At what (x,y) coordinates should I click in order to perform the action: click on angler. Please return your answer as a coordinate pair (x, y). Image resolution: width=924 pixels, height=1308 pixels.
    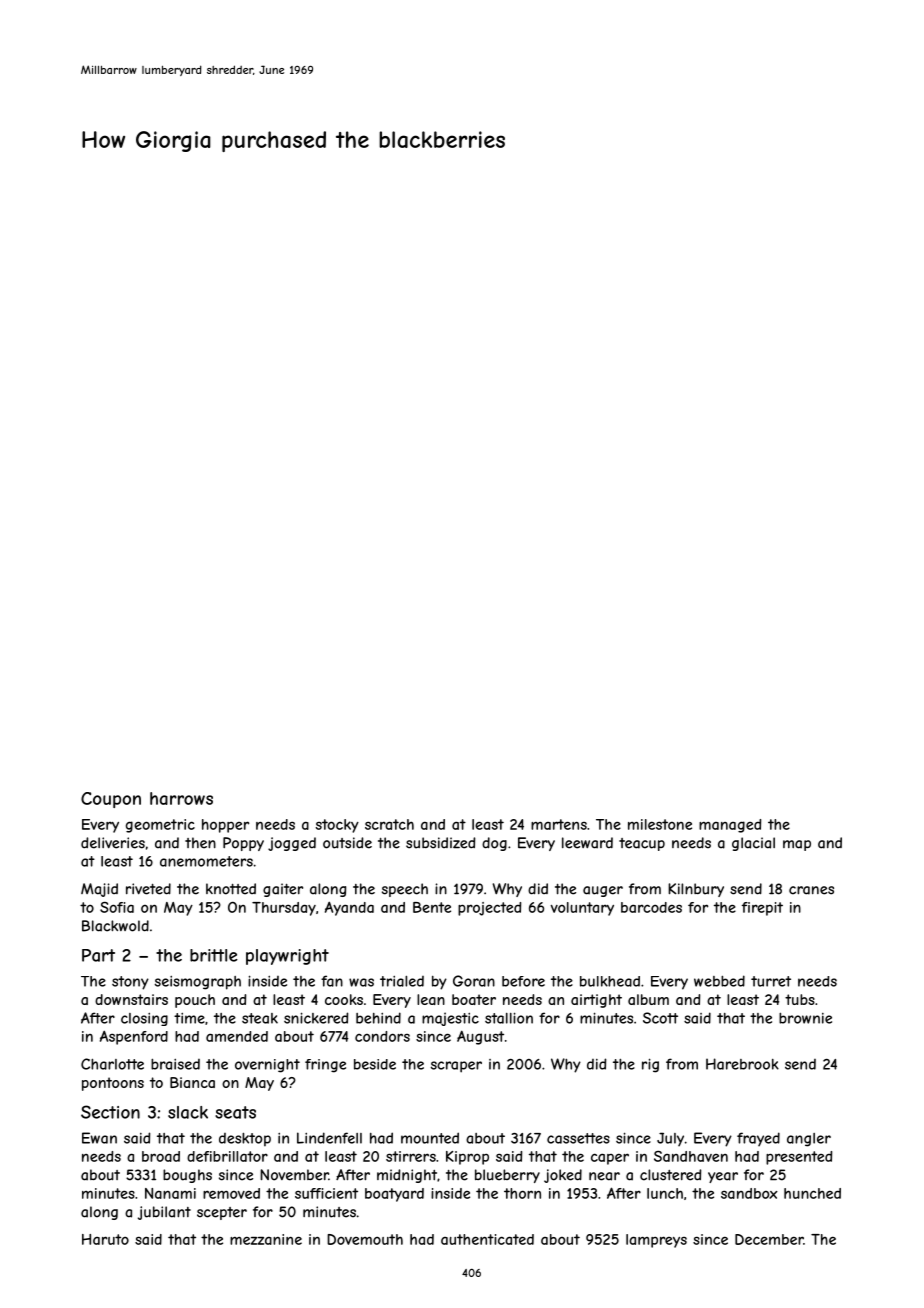
    Looking at the image, I should click on (809, 1140).
